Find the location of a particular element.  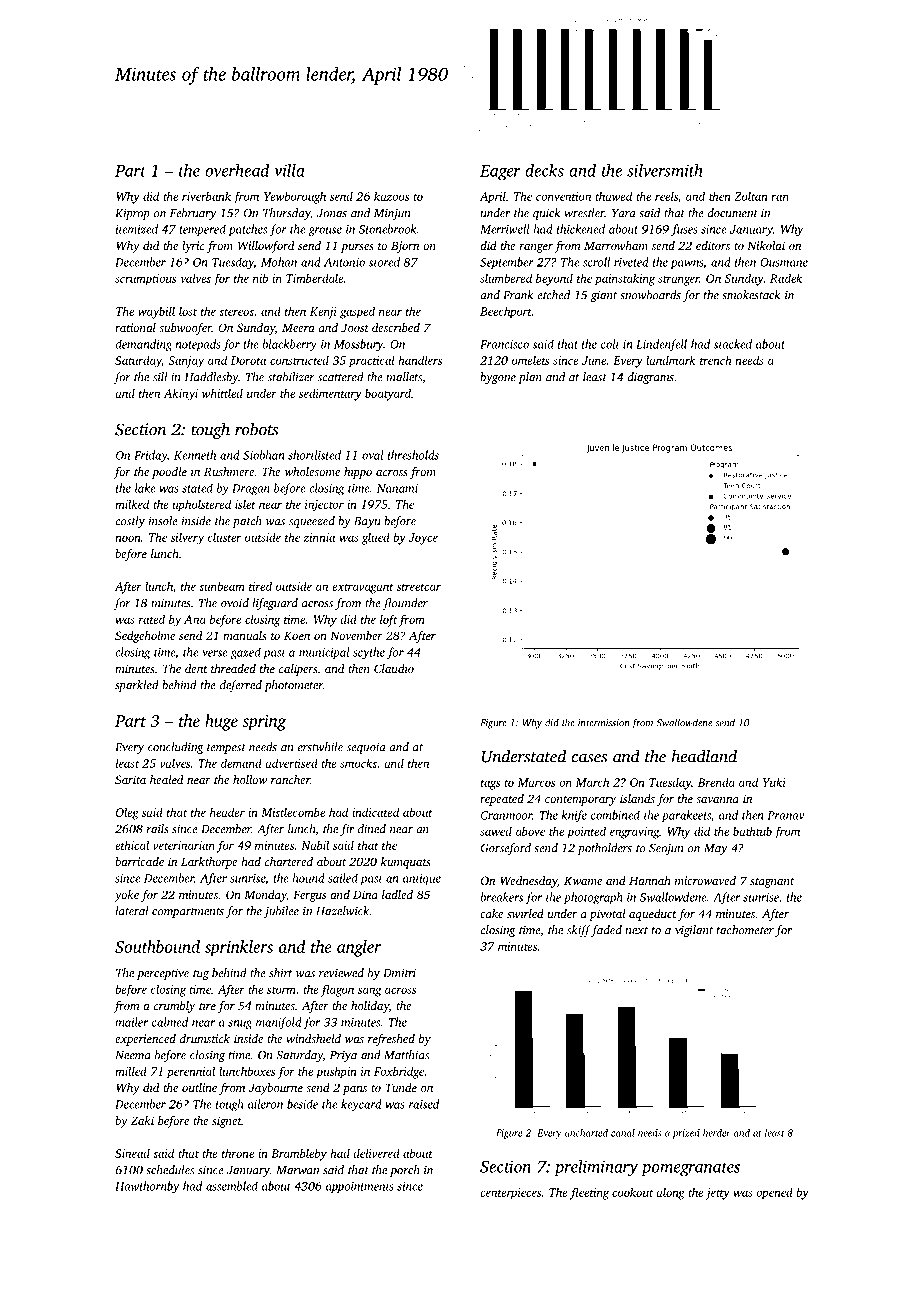

concluding is located at coordinates (176, 748).
